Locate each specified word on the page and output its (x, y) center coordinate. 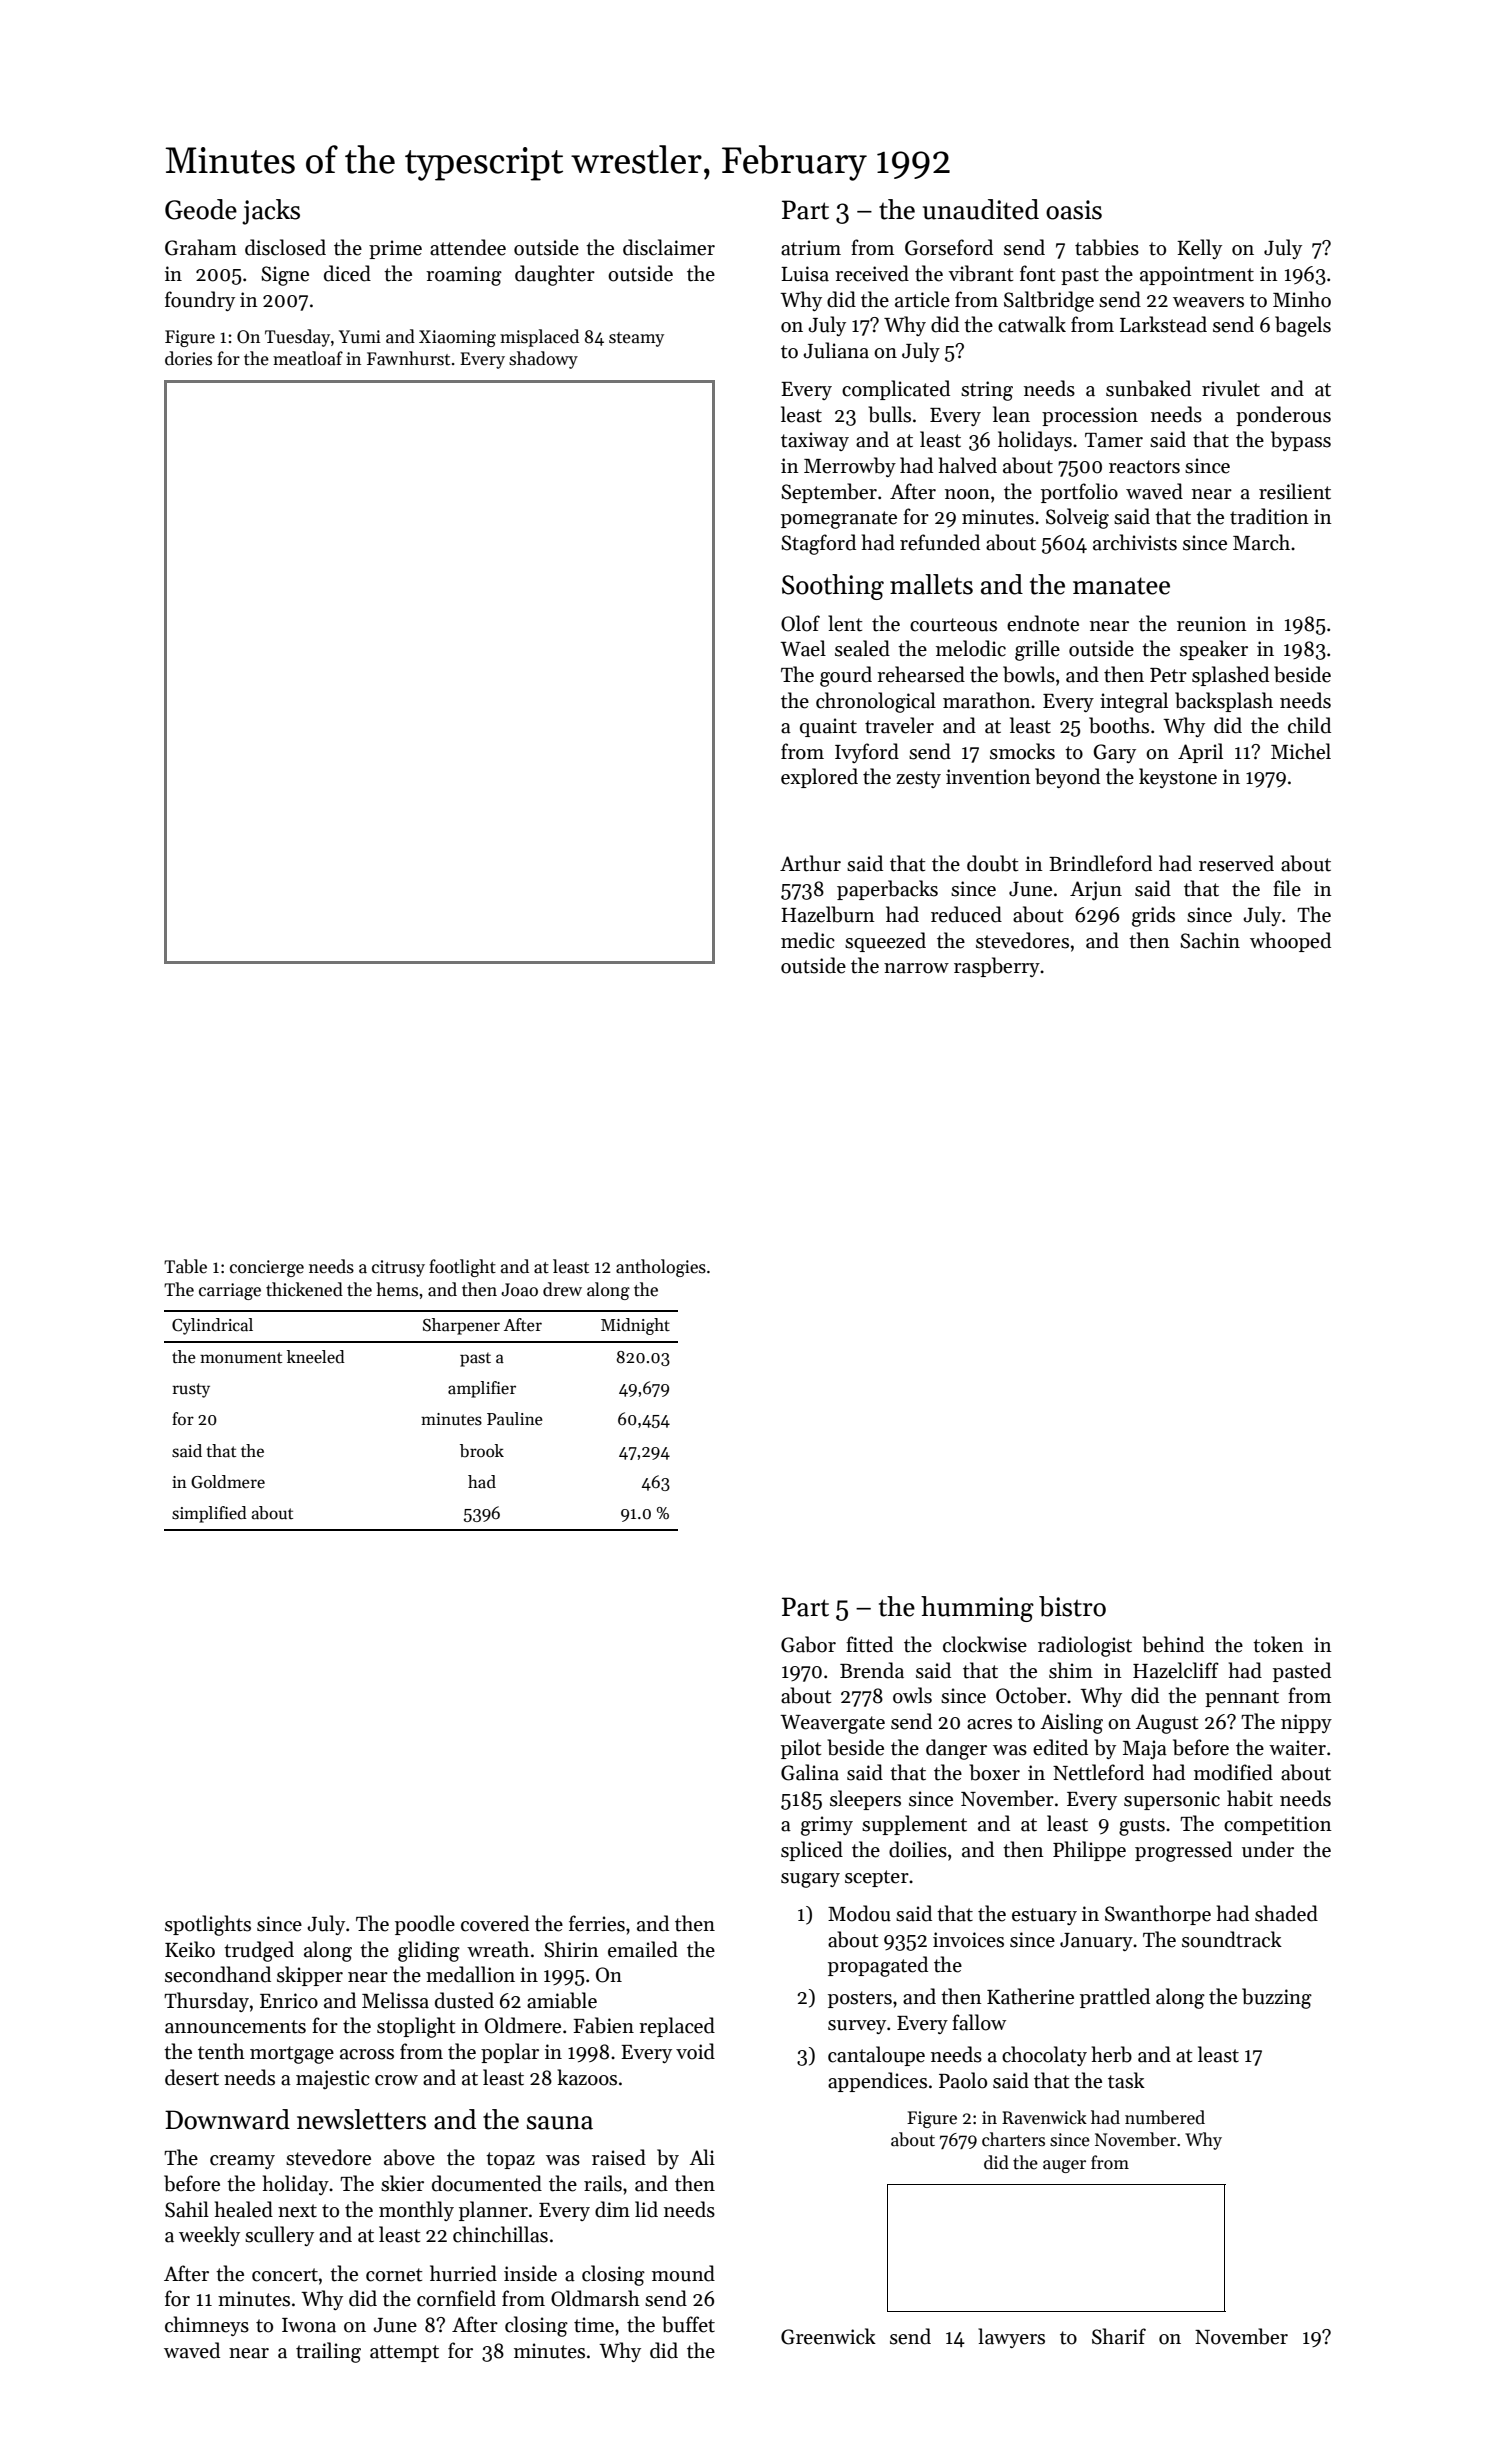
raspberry (997, 967)
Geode (201, 209)
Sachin (1210, 940)
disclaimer (669, 247)
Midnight (635, 1326)
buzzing (1277, 1998)
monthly (416, 2211)
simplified (209, 1514)
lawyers (1011, 2338)
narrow (916, 968)
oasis (1074, 210)
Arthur (810, 863)
